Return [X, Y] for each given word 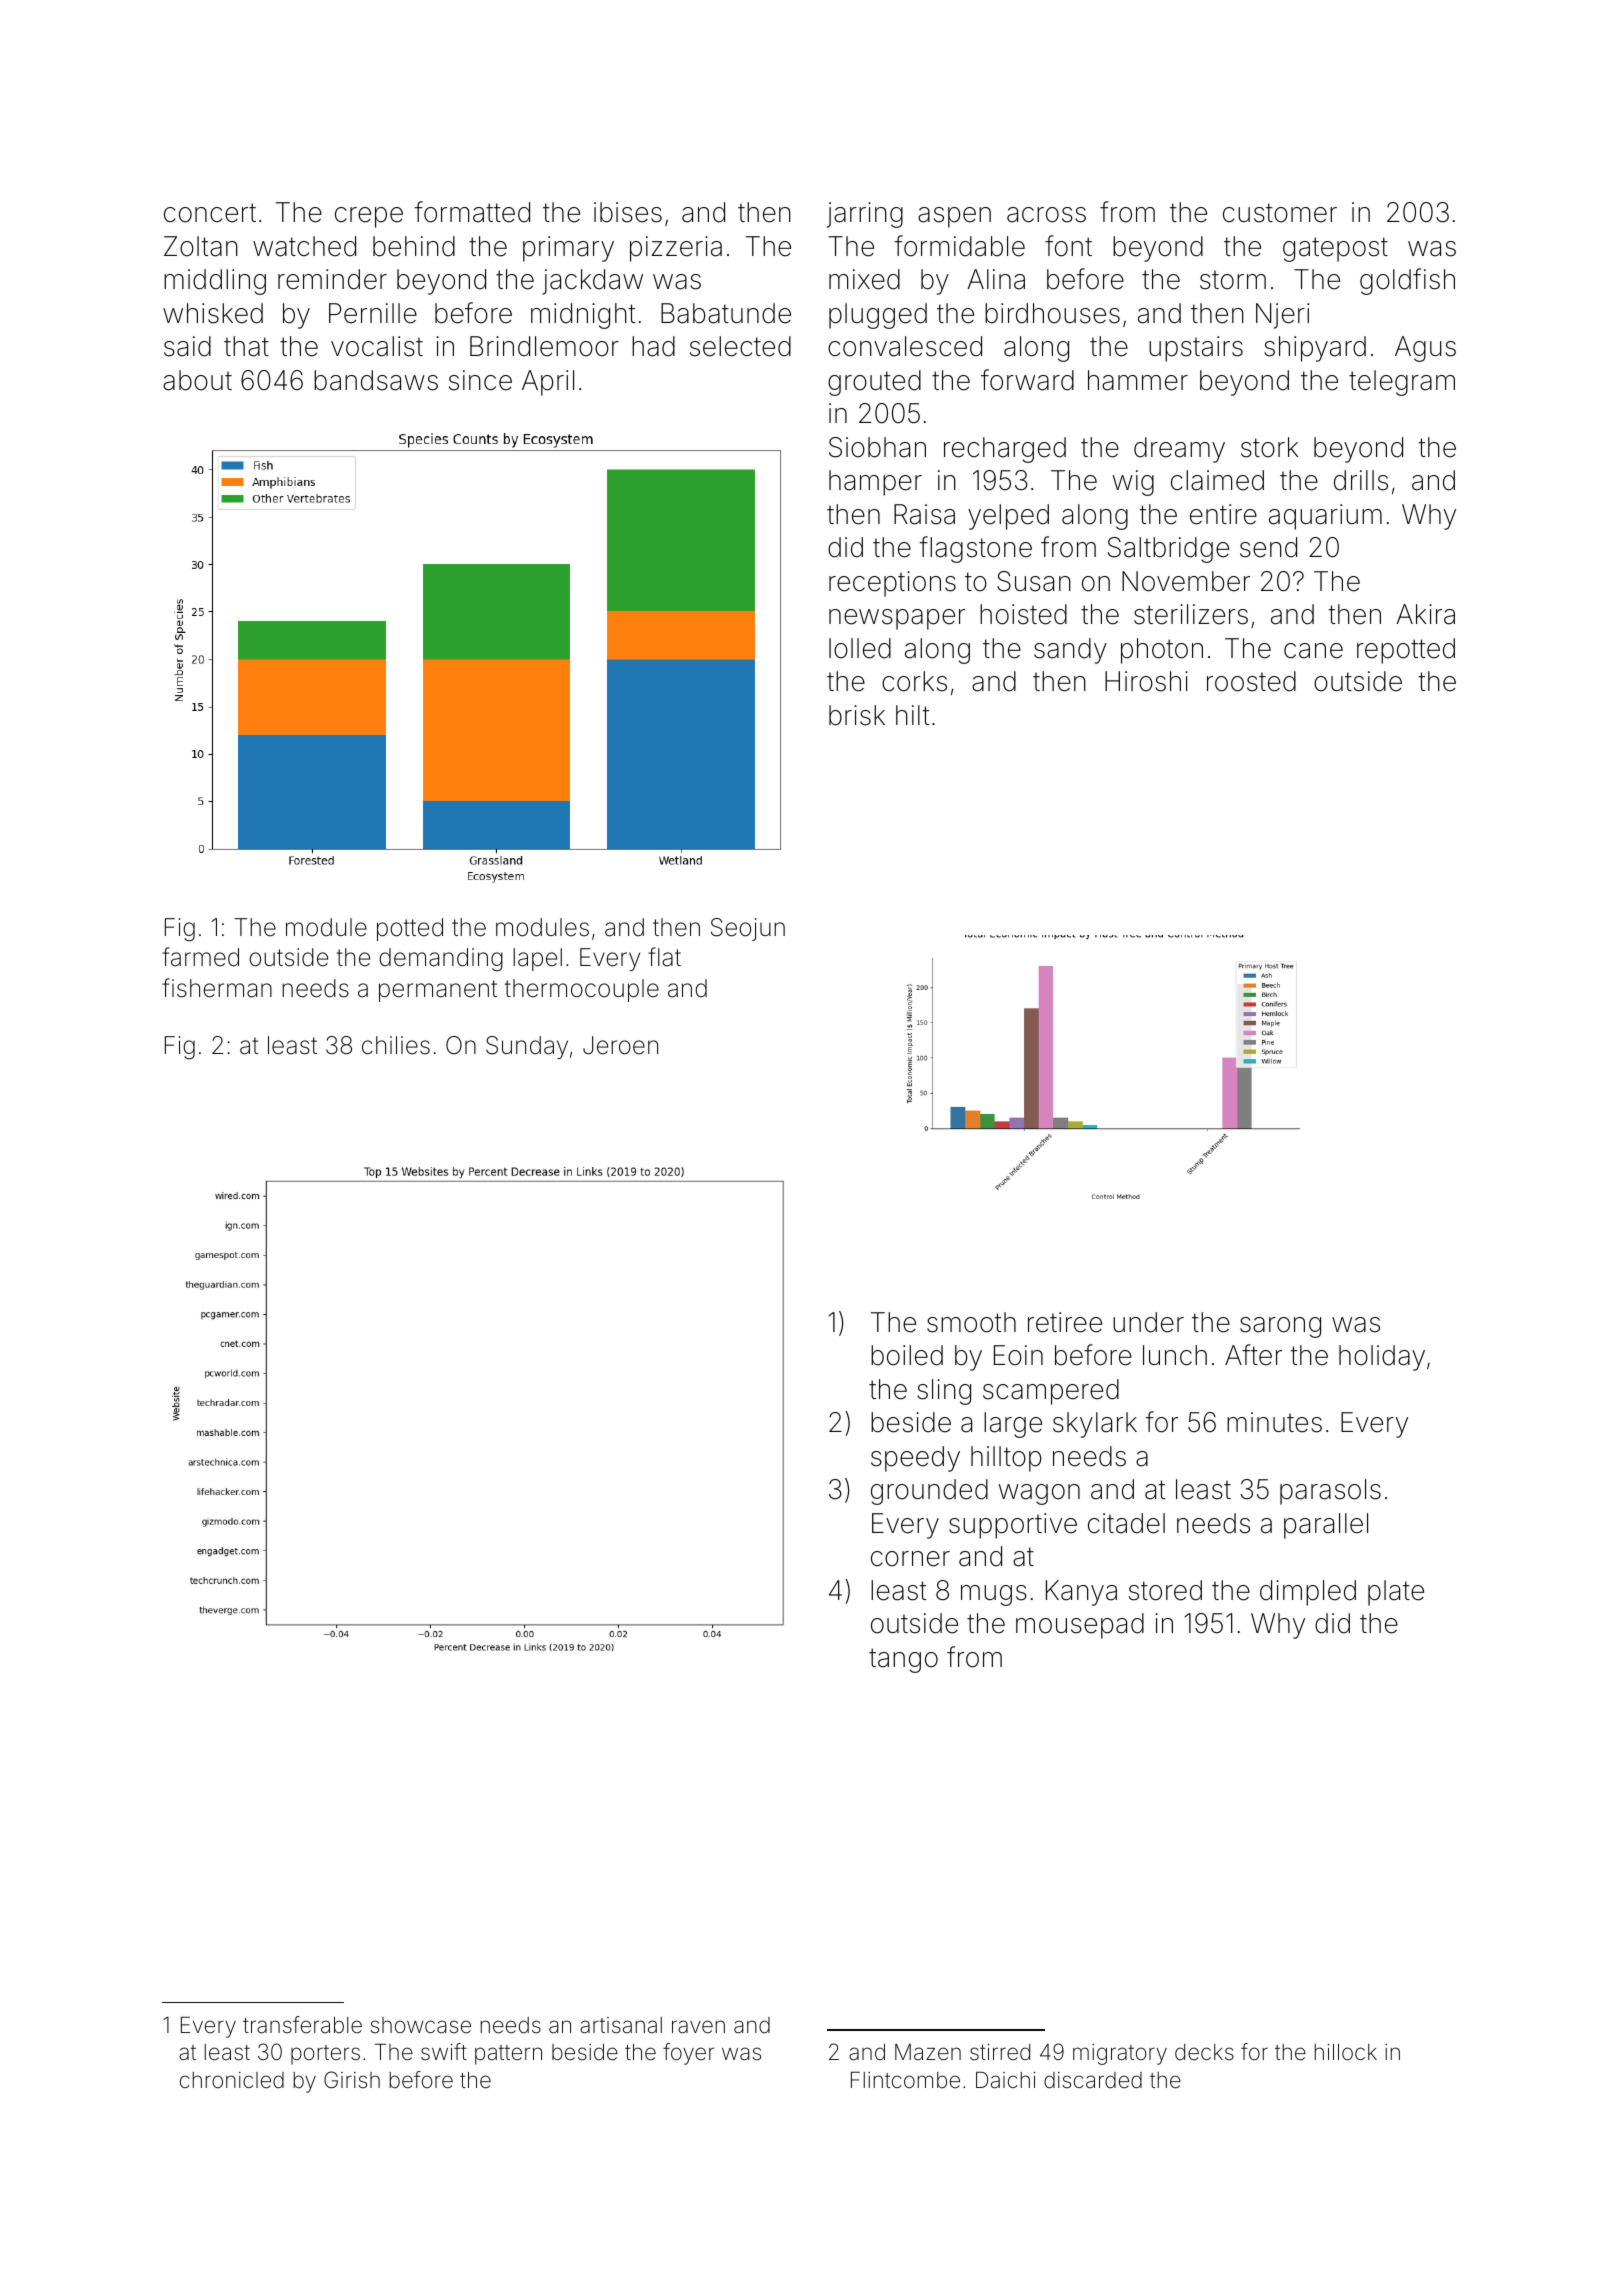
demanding [441, 960]
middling [215, 282]
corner [910, 1559]
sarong [1280, 1327]
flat [664, 957]
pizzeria [676, 249]
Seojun [748, 929]
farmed [200, 957]
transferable [302, 2025]
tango [903, 1660]
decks [1204, 2052]
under [1148, 1322]
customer [1280, 213]
